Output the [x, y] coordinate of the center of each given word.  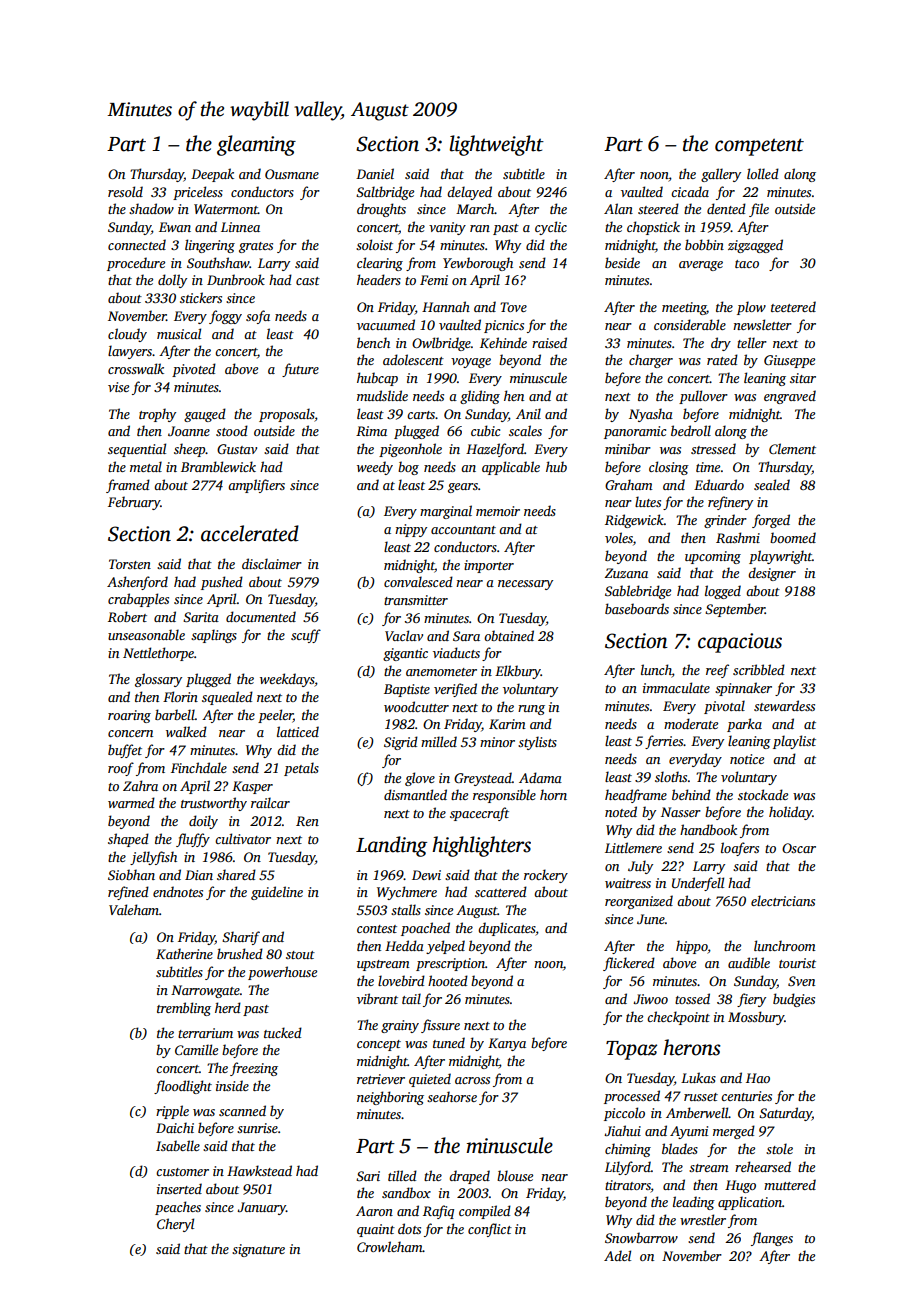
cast [308, 281]
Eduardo [719, 484]
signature [258, 1250]
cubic [485, 430]
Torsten [130, 564]
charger [651, 361]
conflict [490, 1230]
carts [421, 415]
